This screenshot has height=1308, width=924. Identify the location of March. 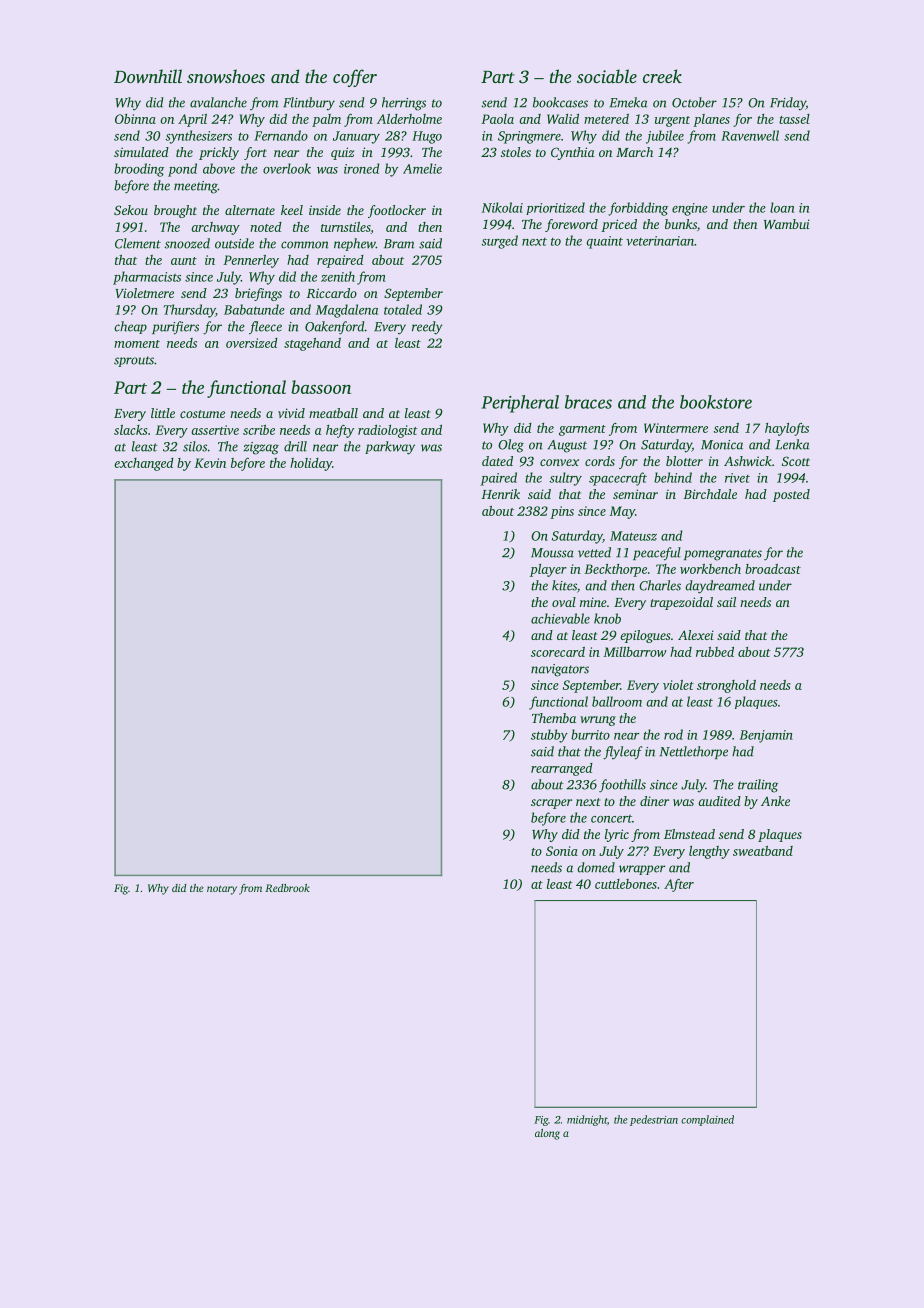
(634, 152).
